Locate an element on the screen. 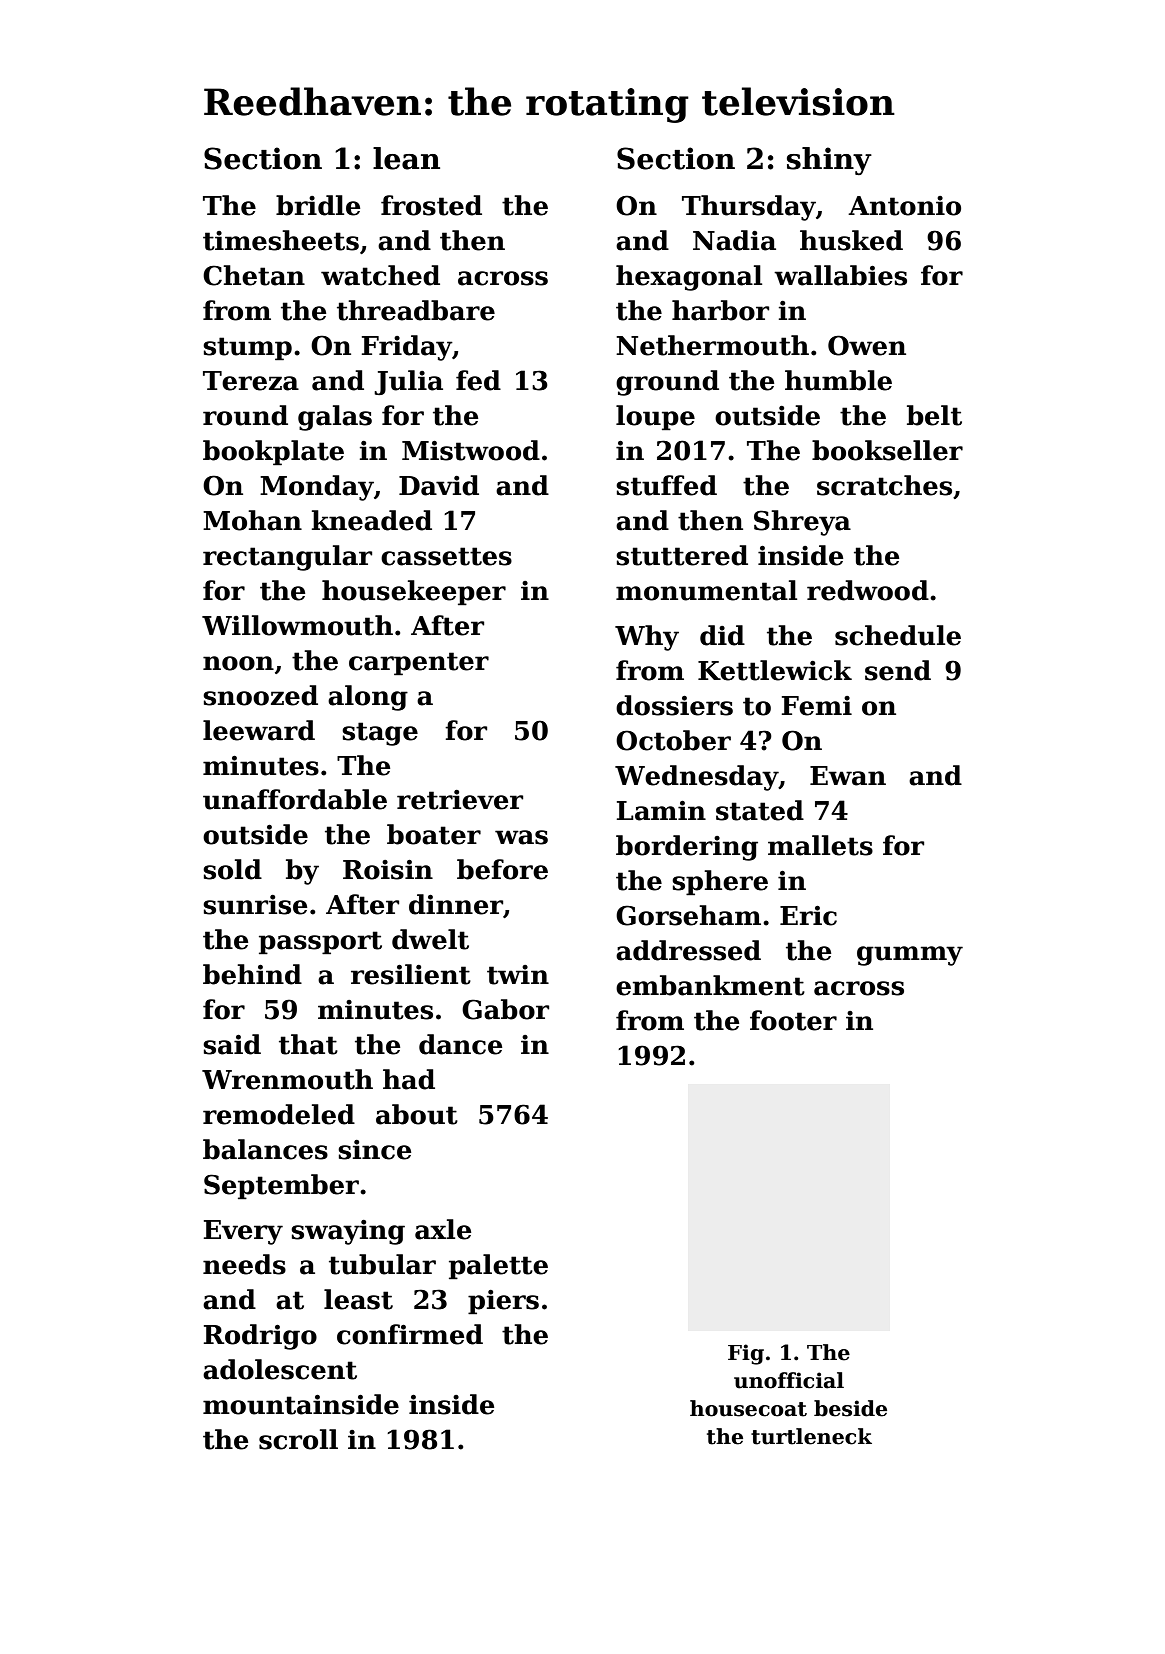 Image resolution: width=1165 pixels, height=1654 pixels. unofficial is located at coordinates (789, 1380).
